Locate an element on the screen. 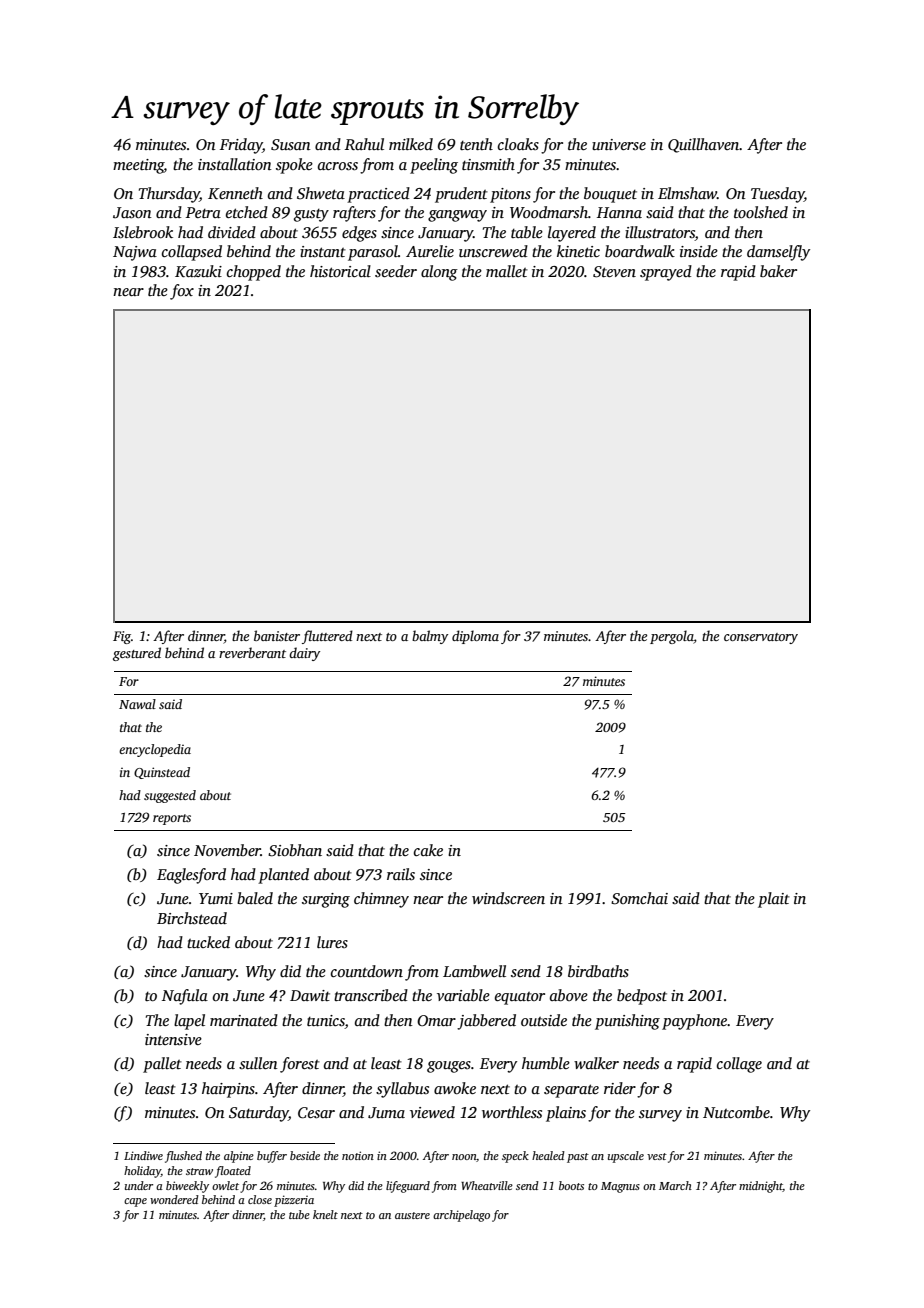  countdown is located at coordinates (367, 971).
